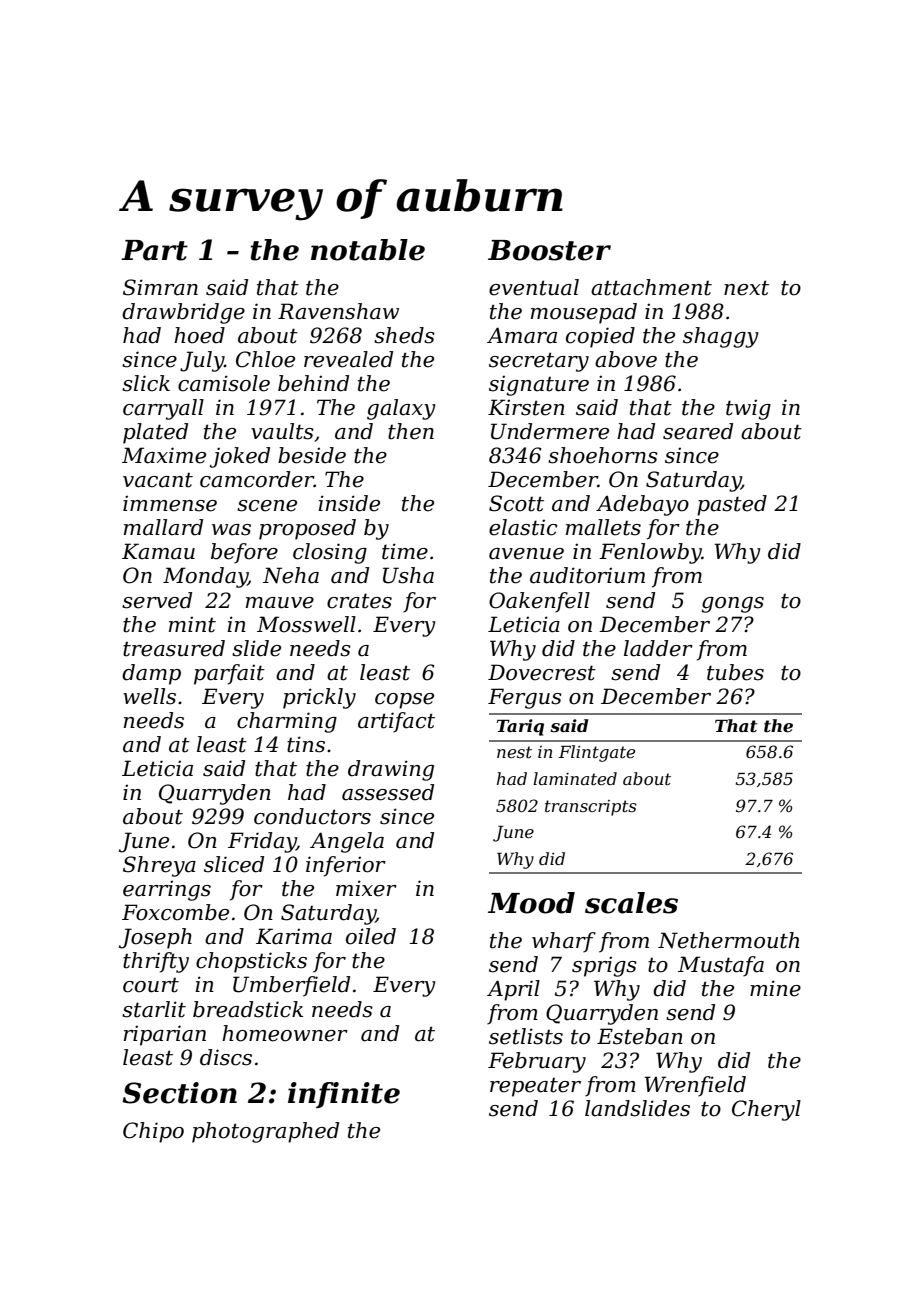  I want to click on Adebayo, so click(642, 505).
